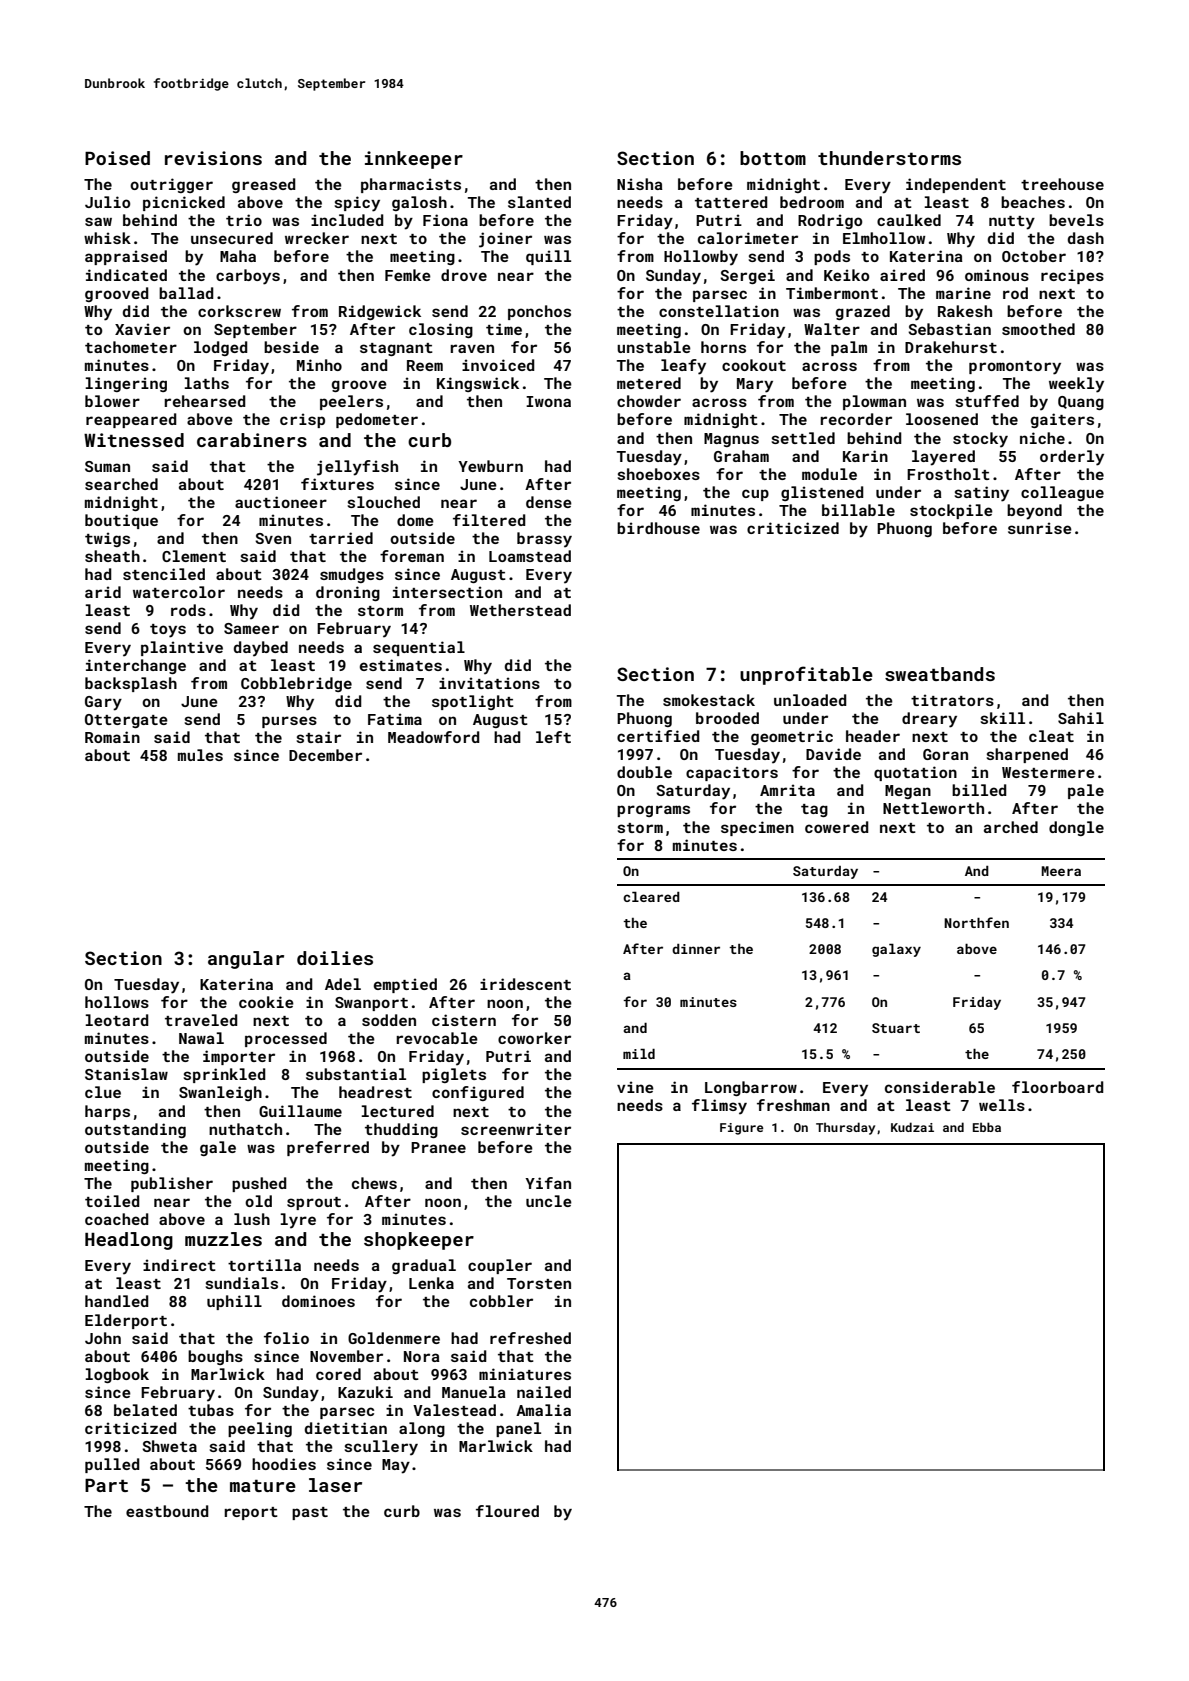 Image resolution: width=1189 pixels, height=1681 pixels. Describe the element at coordinates (651, 897) in the page. I see `cleared` at that location.
